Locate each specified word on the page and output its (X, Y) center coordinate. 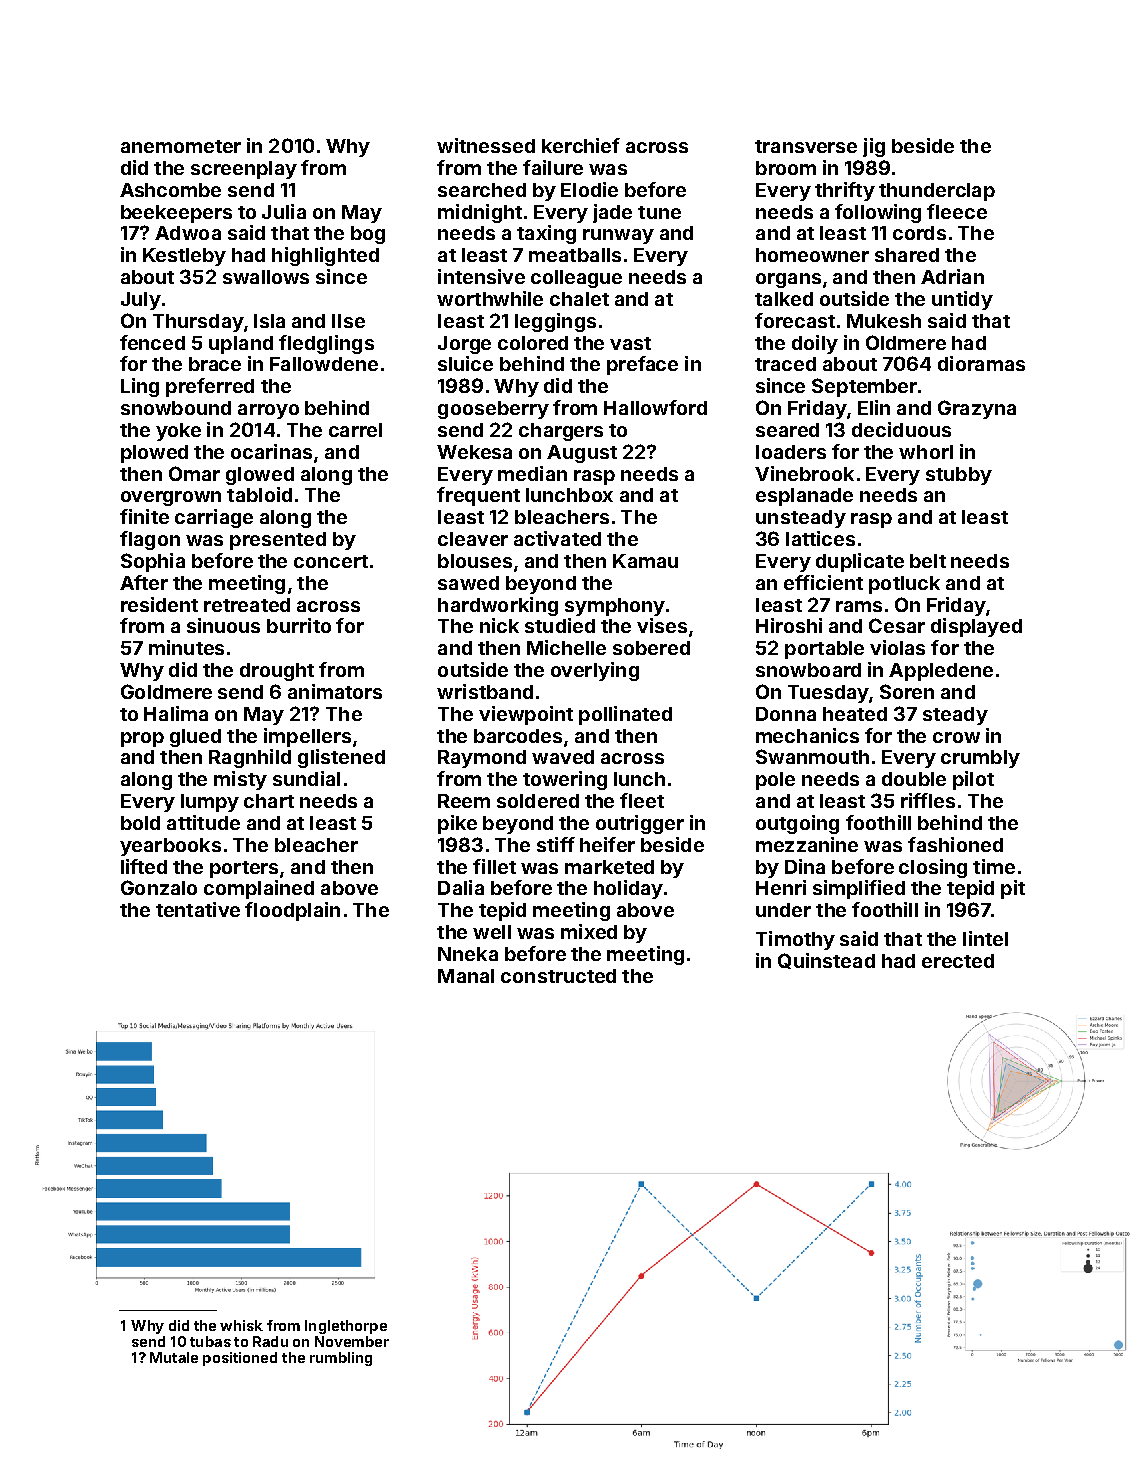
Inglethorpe (346, 1327)
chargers (561, 432)
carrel (355, 430)
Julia (284, 211)
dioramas (981, 363)
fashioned (955, 844)
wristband (485, 691)
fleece (957, 211)
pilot (973, 780)
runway (618, 236)
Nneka (468, 954)
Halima (176, 713)
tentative (198, 909)
